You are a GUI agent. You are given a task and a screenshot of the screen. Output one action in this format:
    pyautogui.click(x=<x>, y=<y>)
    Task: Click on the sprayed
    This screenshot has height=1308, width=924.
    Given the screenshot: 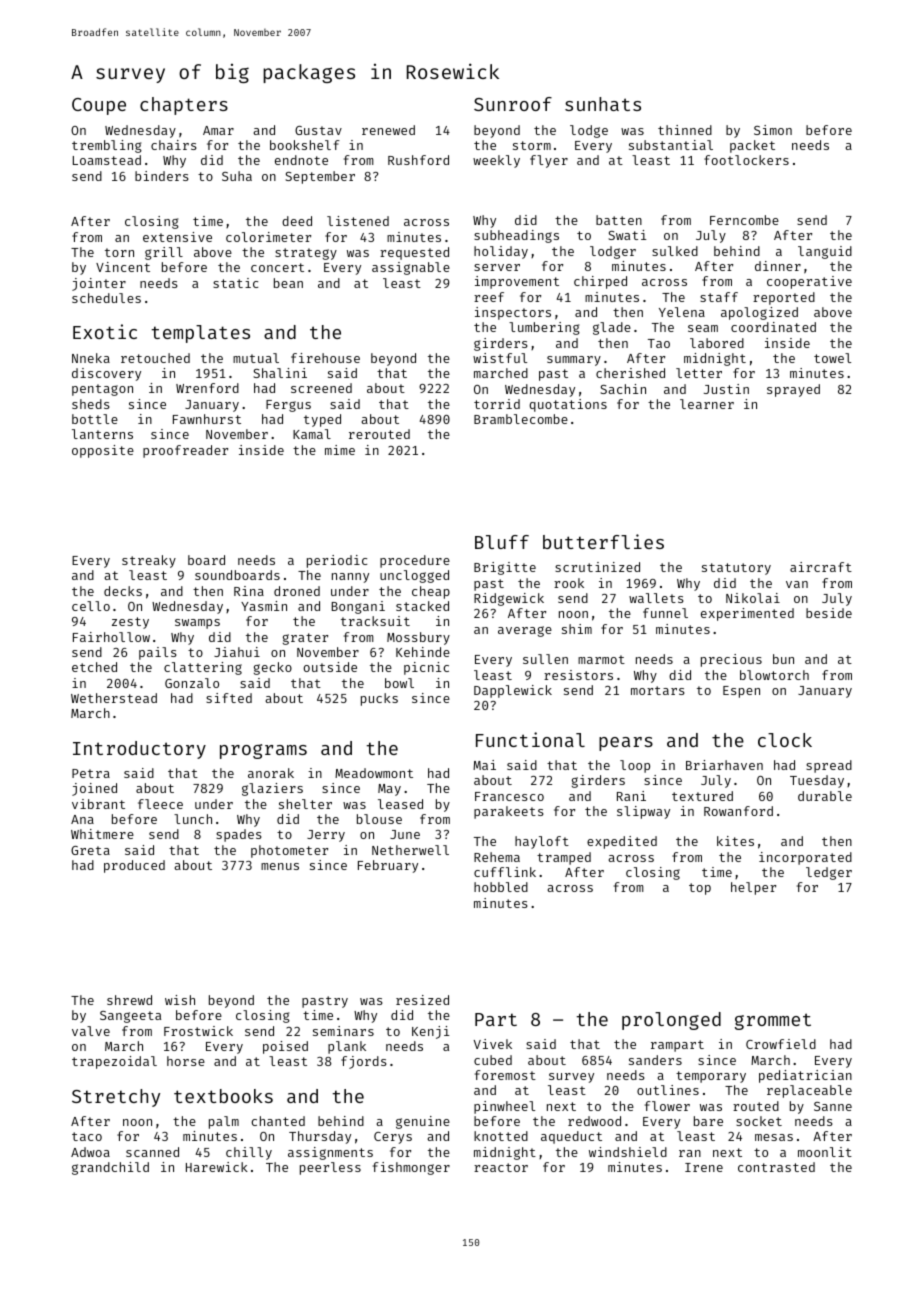 What is the action you would take?
    pyautogui.click(x=793, y=390)
